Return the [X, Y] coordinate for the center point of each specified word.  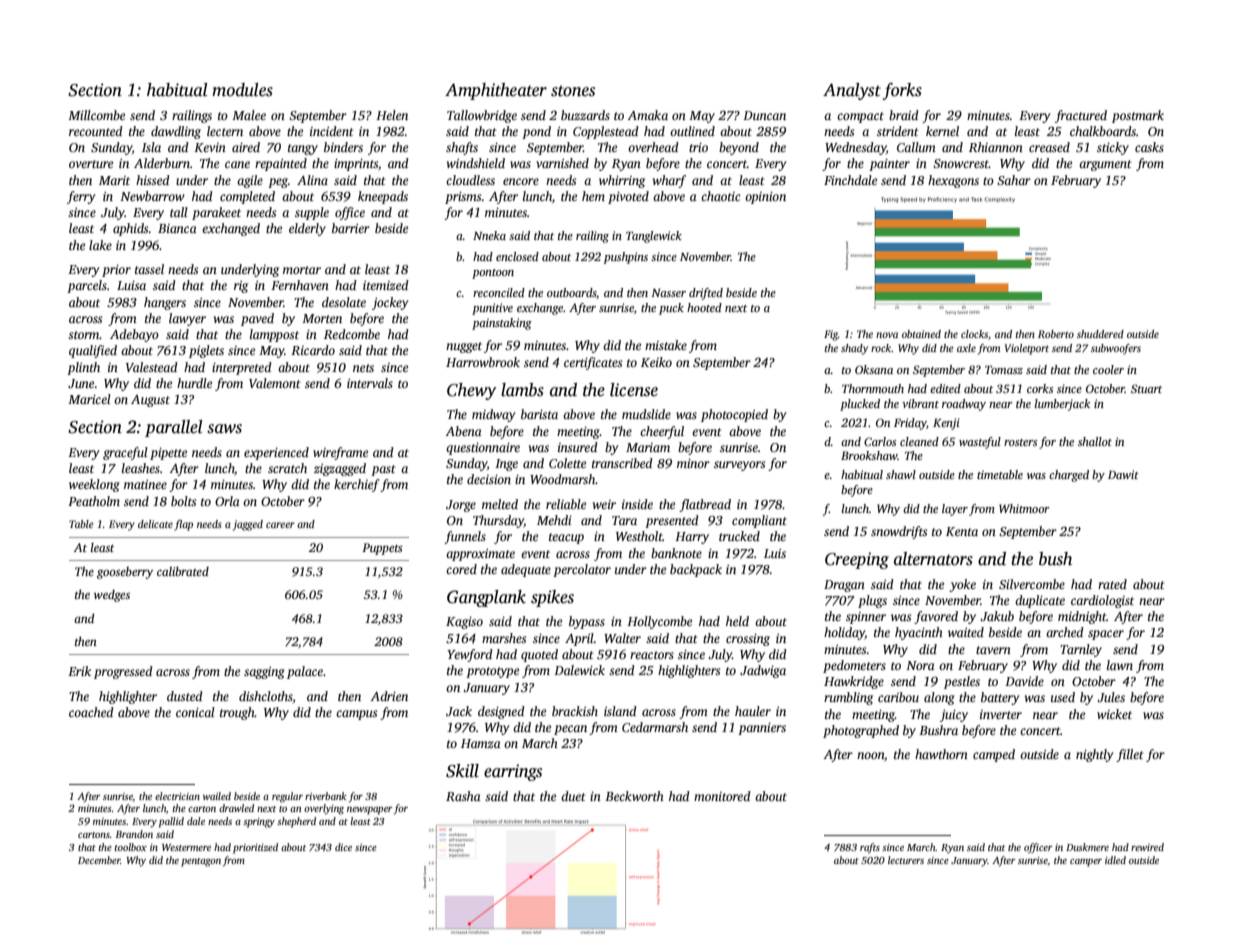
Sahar [1014, 180]
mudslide [646, 414]
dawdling [176, 132]
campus [356, 715]
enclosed [517, 256]
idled [1115, 860]
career [280, 525]
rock [881, 348]
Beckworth [634, 796]
